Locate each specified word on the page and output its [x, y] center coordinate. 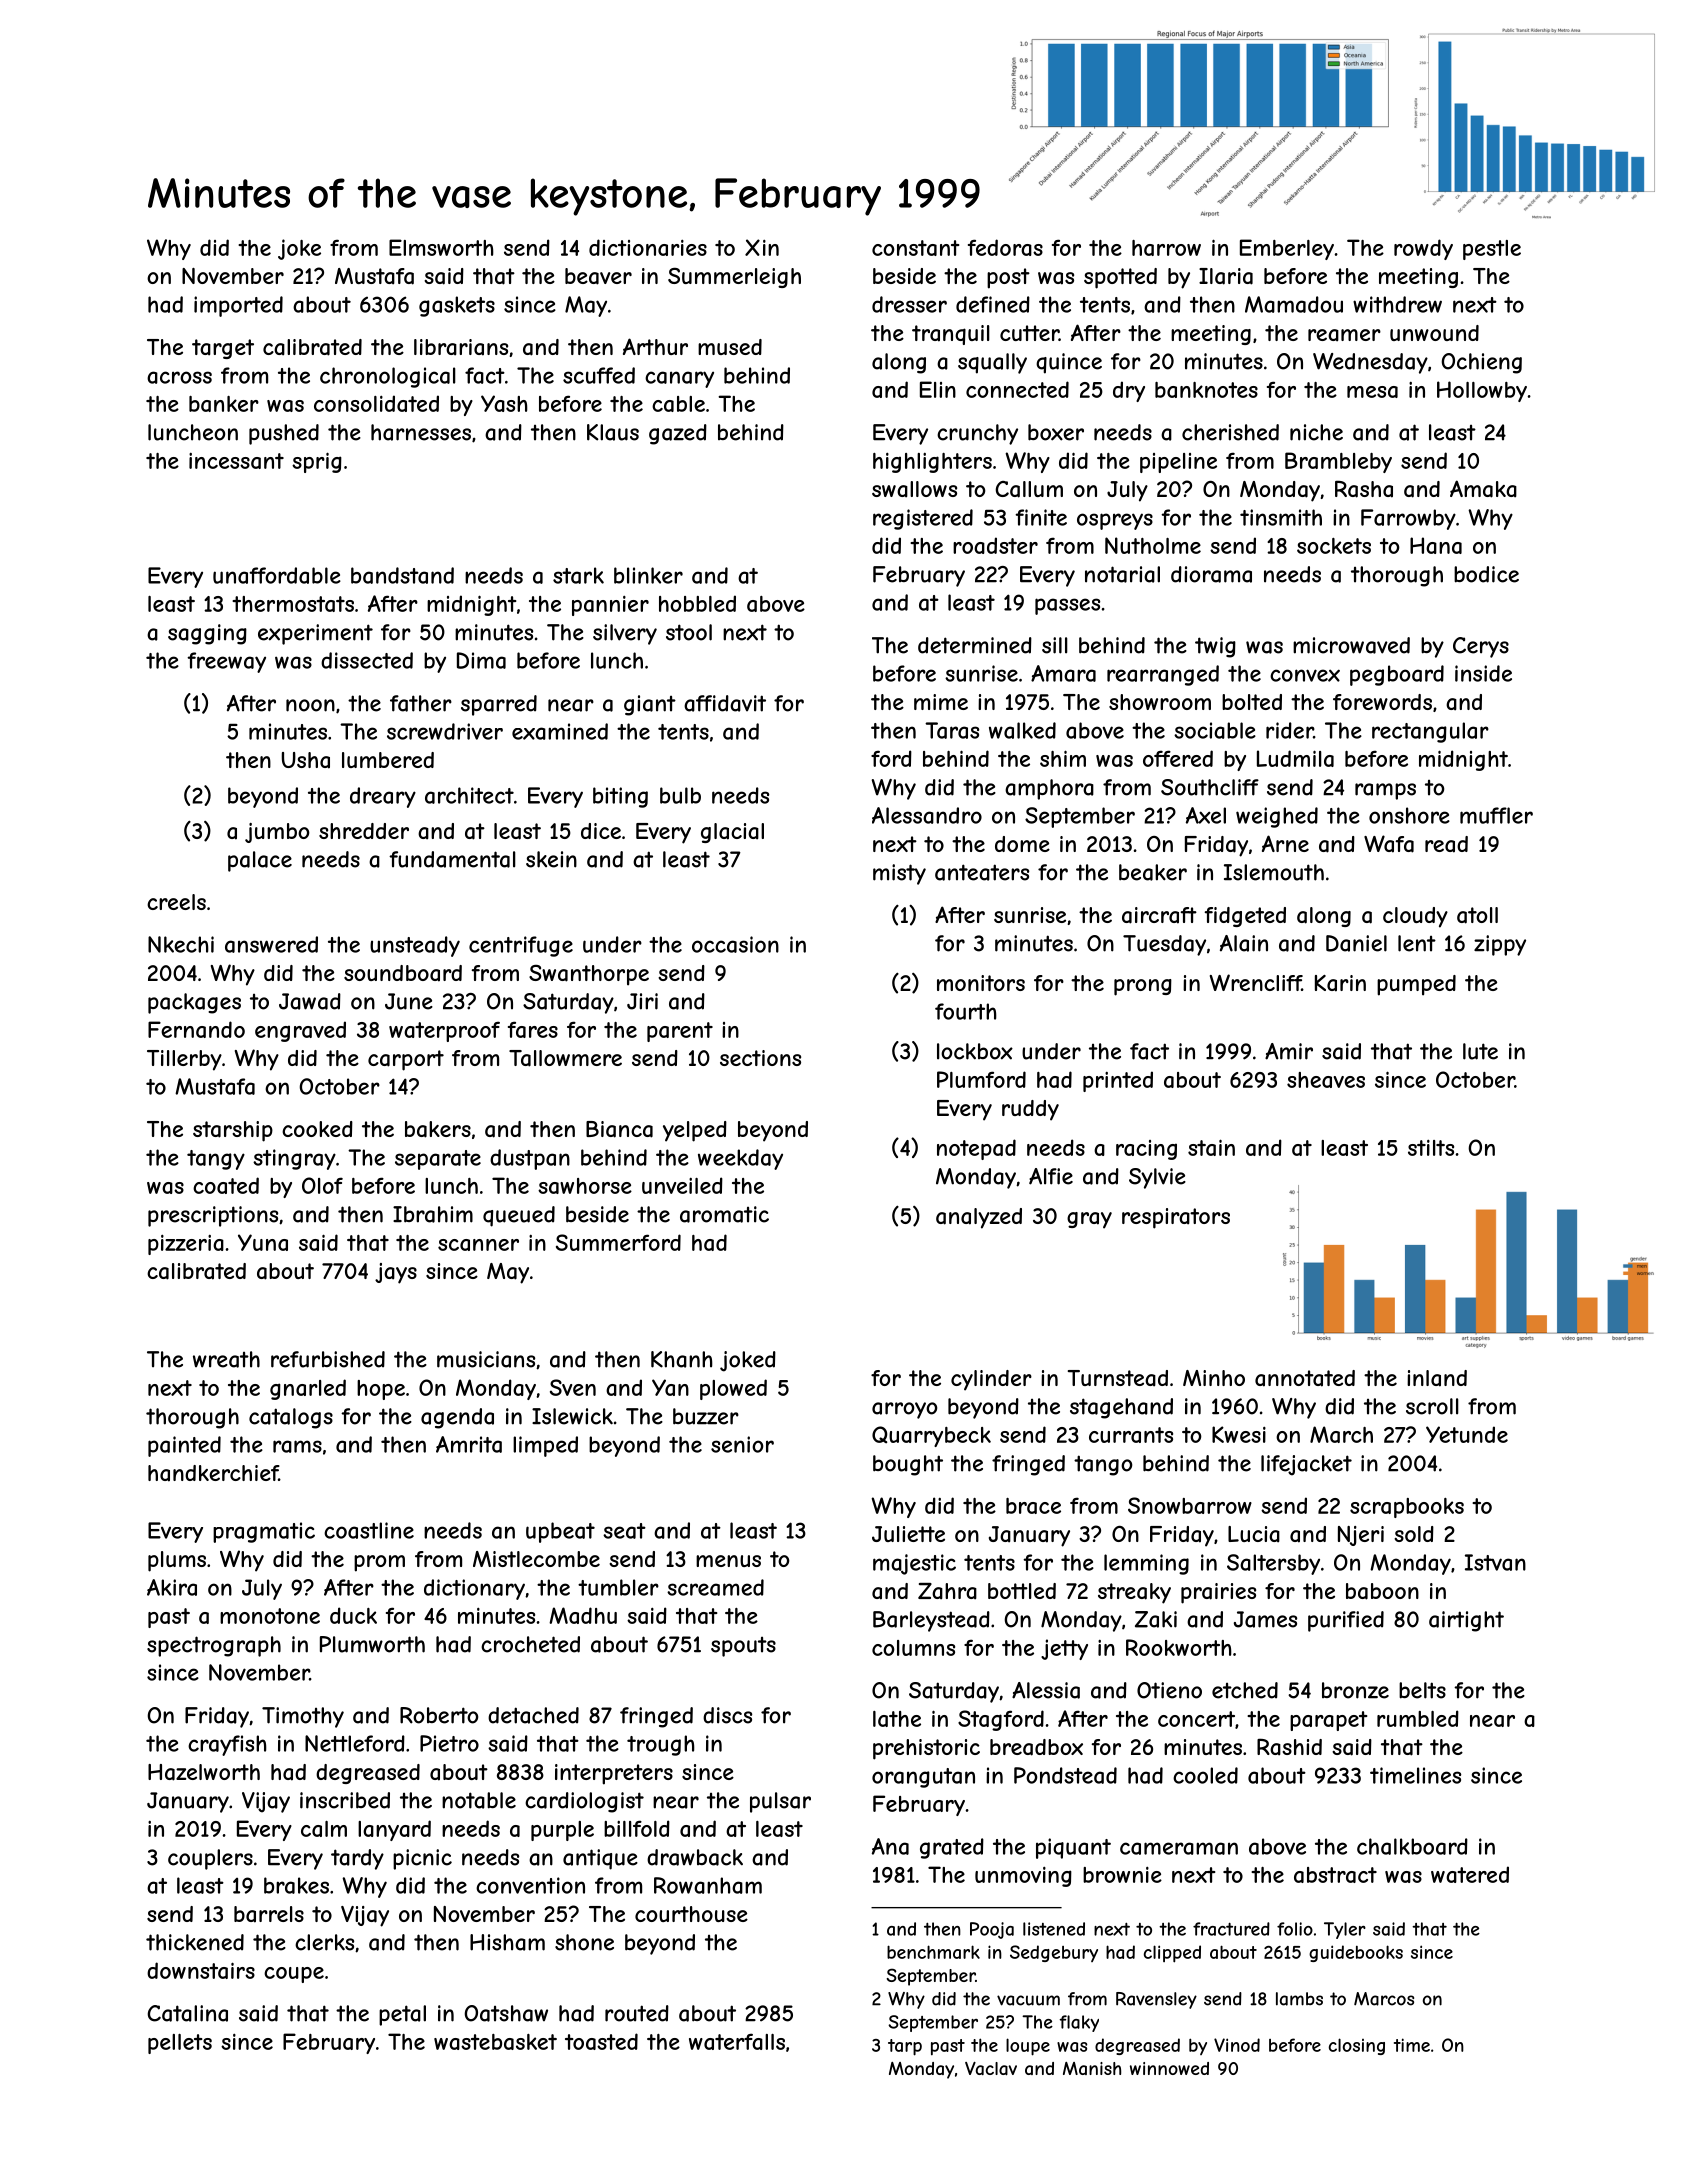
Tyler [1345, 1930]
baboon [1382, 1591]
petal [402, 2015]
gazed [678, 434]
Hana [1436, 545]
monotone [270, 1616]
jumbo [277, 833]
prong [1143, 987]
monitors [981, 983]
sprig [317, 462]
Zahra [947, 1591]
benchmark [933, 1952]
